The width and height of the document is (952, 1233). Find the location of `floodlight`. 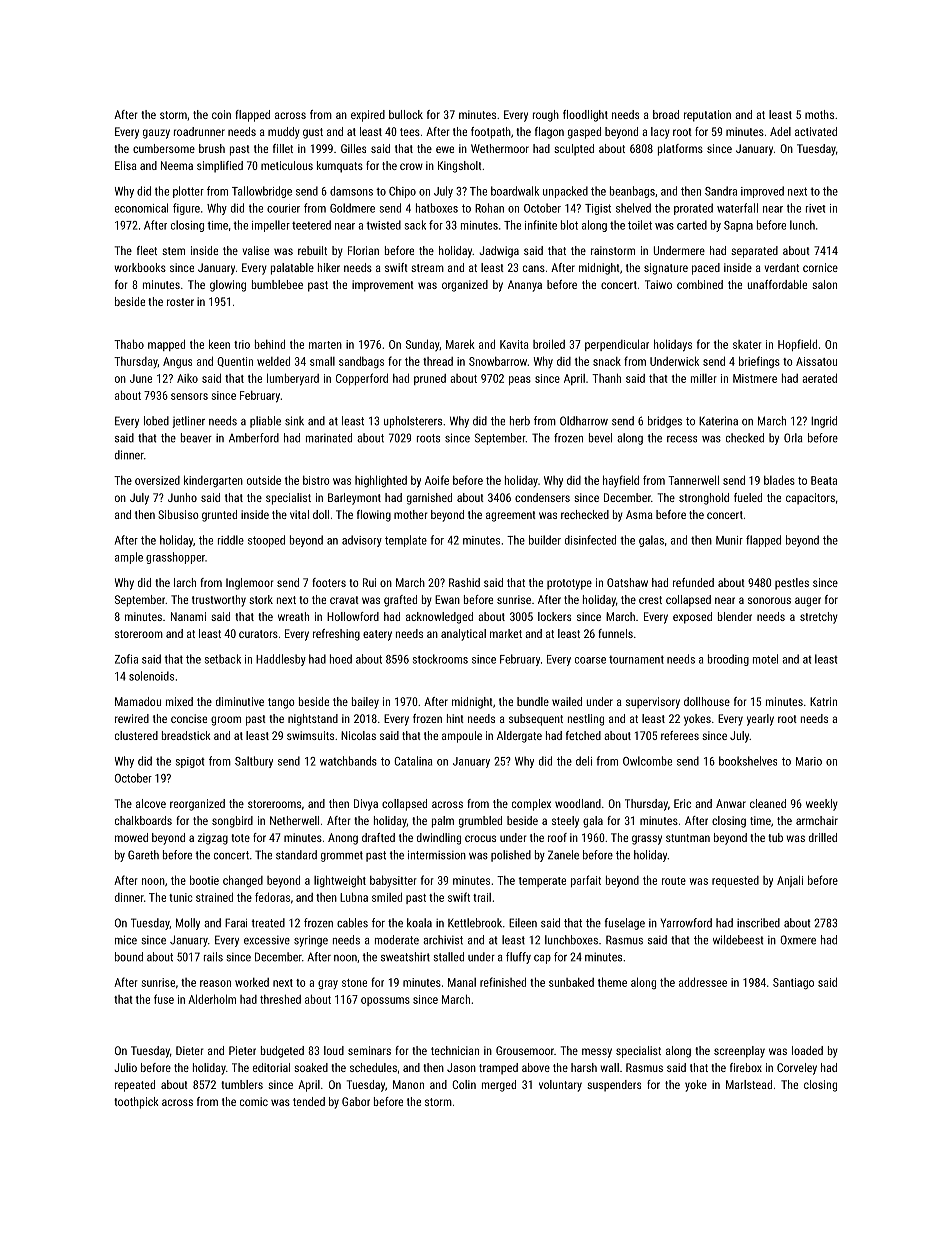

floodlight is located at coordinates (585, 116).
